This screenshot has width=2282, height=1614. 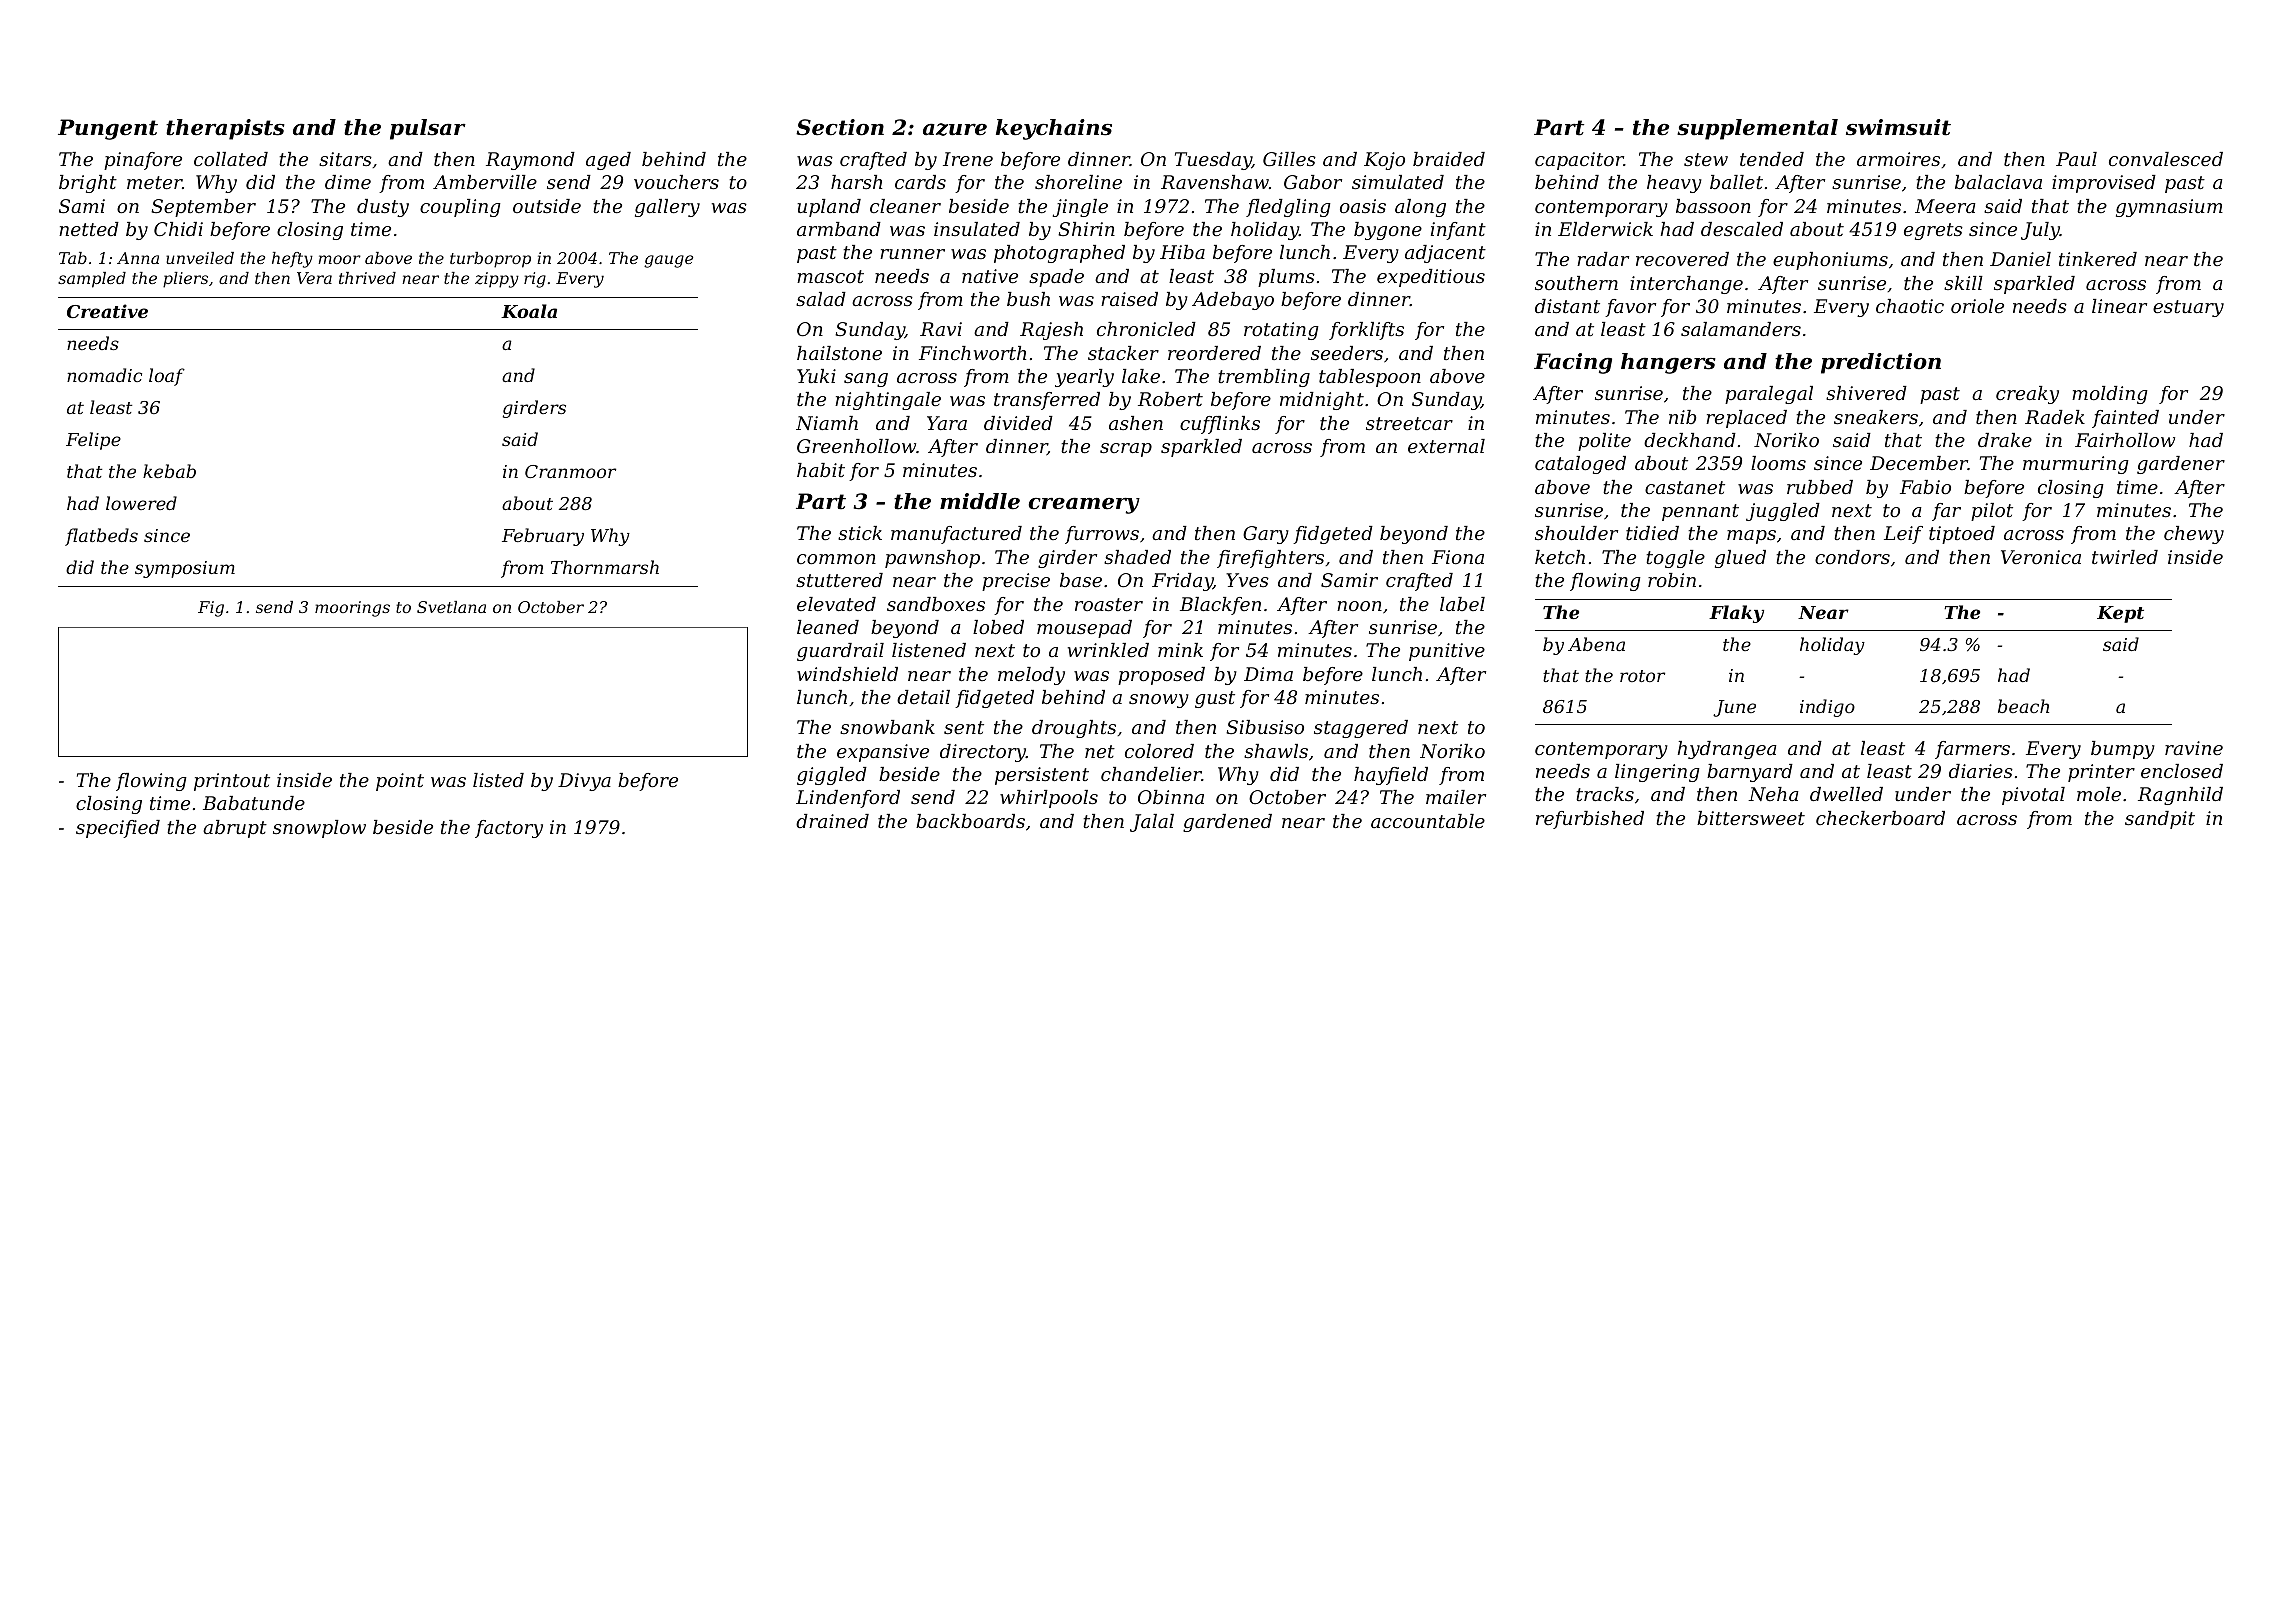 I want to click on Felipe, so click(x=93, y=441).
